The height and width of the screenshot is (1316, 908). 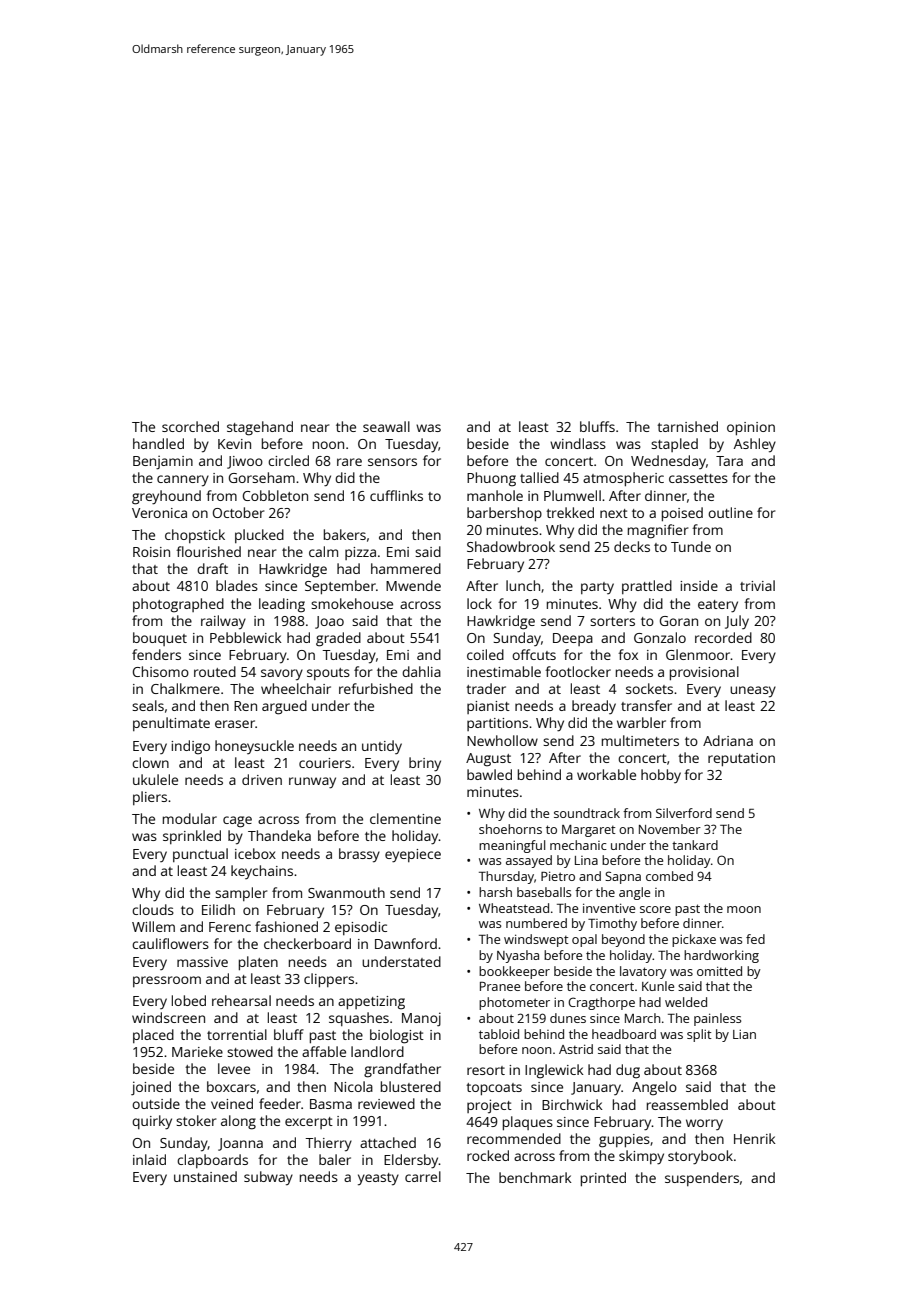 What do you see at coordinates (260, 428) in the screenshot?
I see `stagehand` at bounding box center [260, 428].
